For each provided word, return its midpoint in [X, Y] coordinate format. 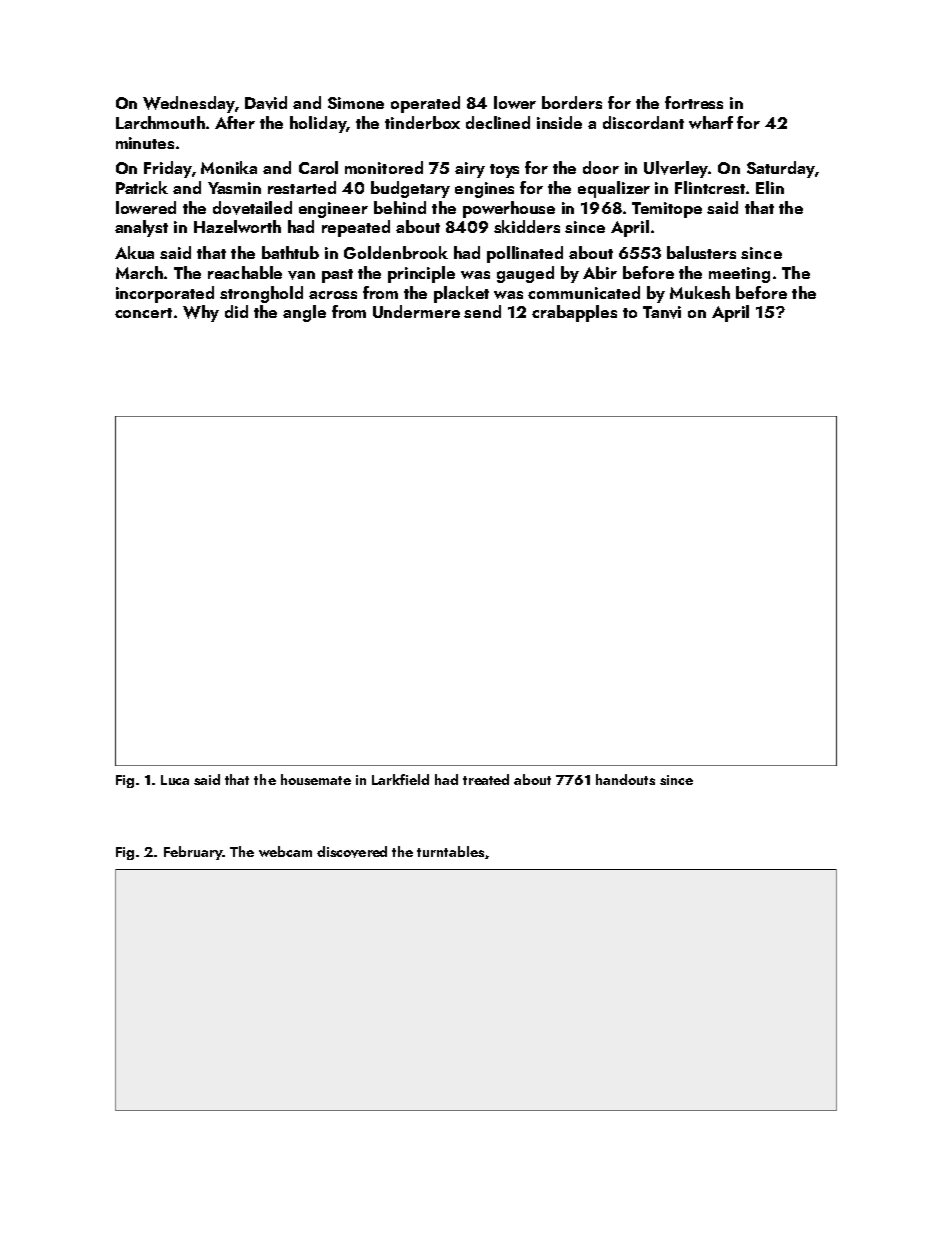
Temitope [667, 210]
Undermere [416, 311]
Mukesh [700, 292]
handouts [625, 779]
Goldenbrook [396, 252]
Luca [175, 780]
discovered [352, 852]
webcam [285, 851]
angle [304, 313]
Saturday [781, 169]
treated [486, 779]
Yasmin [234, 188]
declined [498, 122]
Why [201, 313]
